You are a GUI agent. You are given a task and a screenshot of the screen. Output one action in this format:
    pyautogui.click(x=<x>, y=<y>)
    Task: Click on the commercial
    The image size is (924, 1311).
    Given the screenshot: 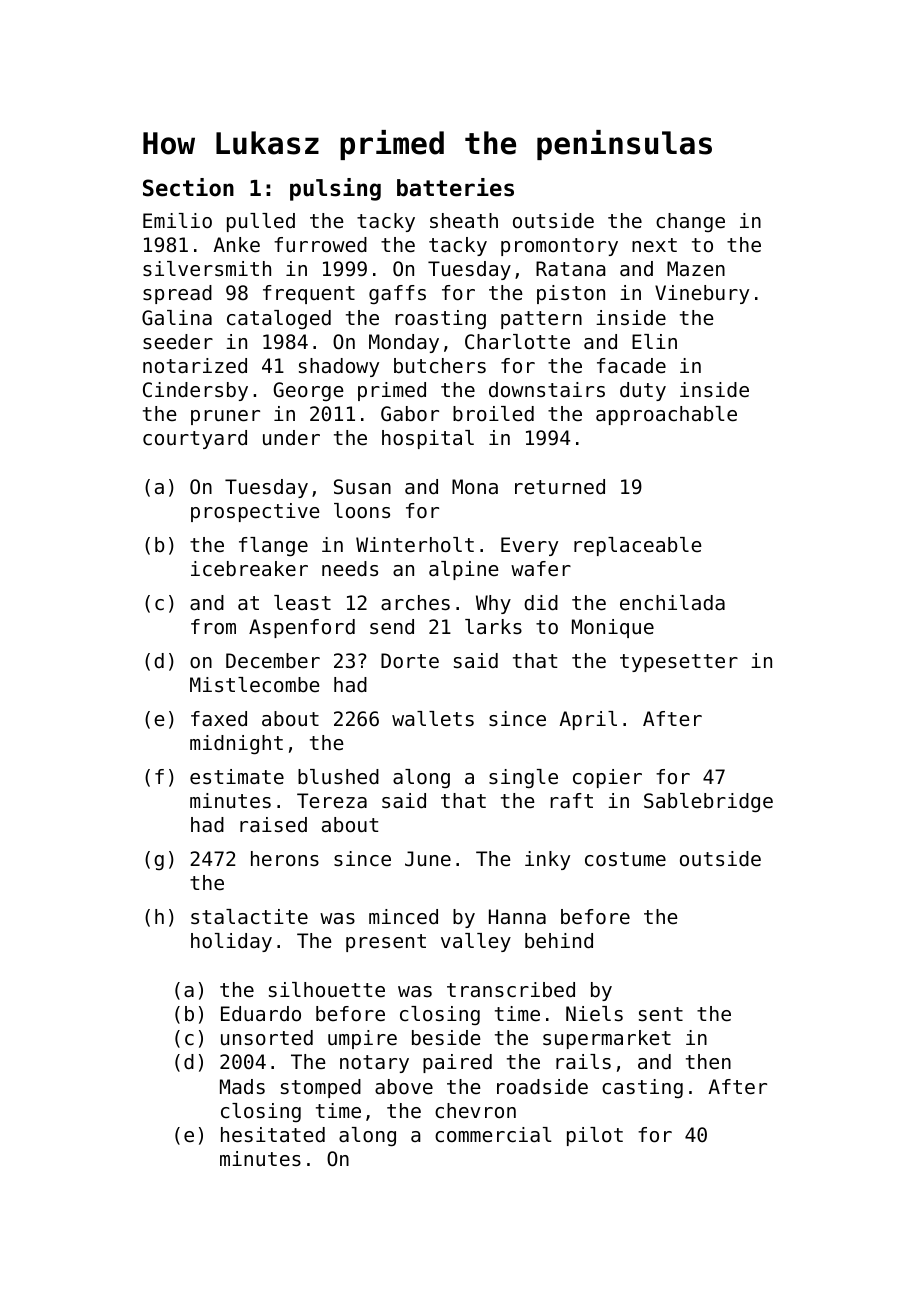 What is the action you would take?
    pyautogui.click(x=493, y=1135)
